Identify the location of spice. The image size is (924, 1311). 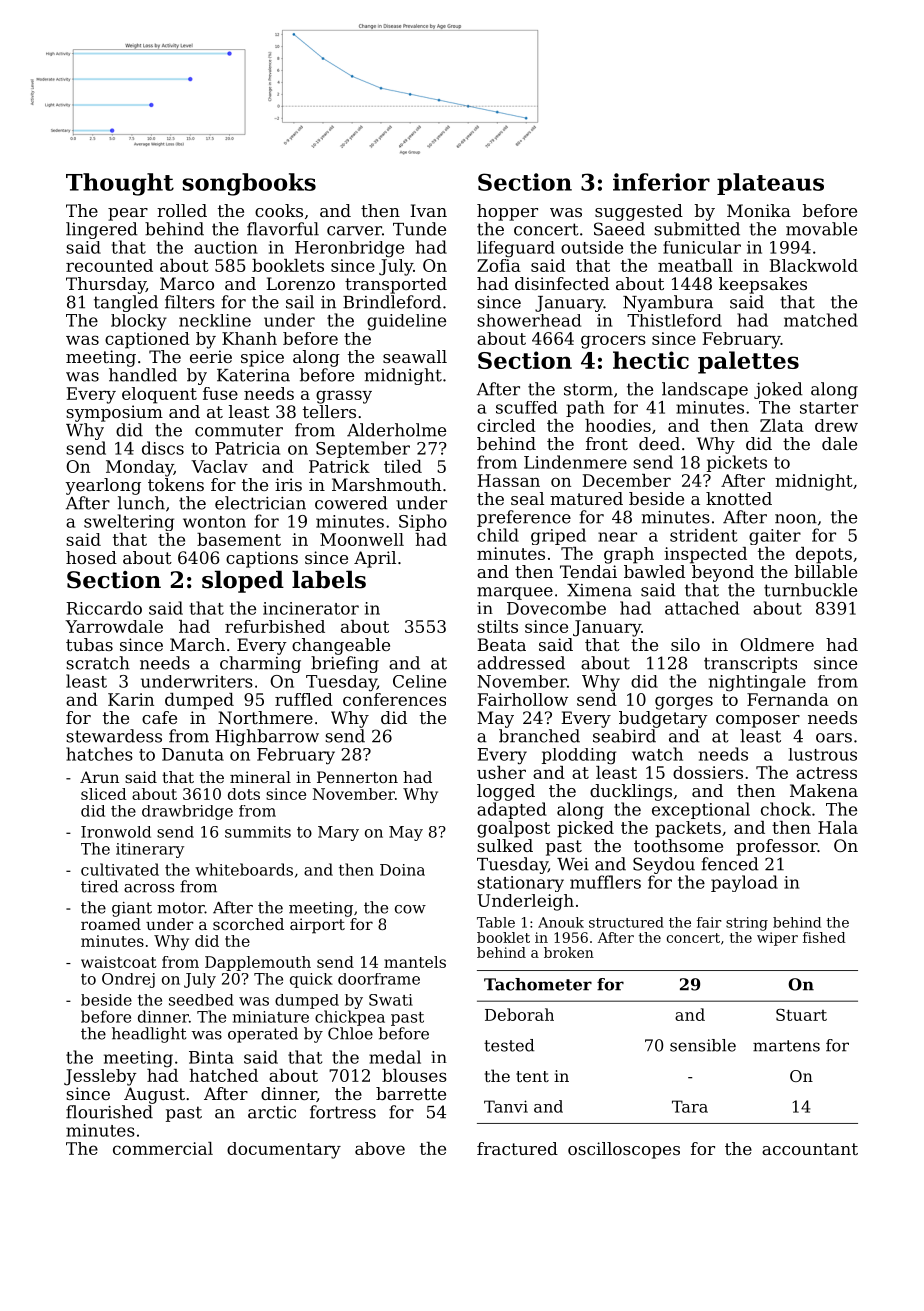
(262, 358).
